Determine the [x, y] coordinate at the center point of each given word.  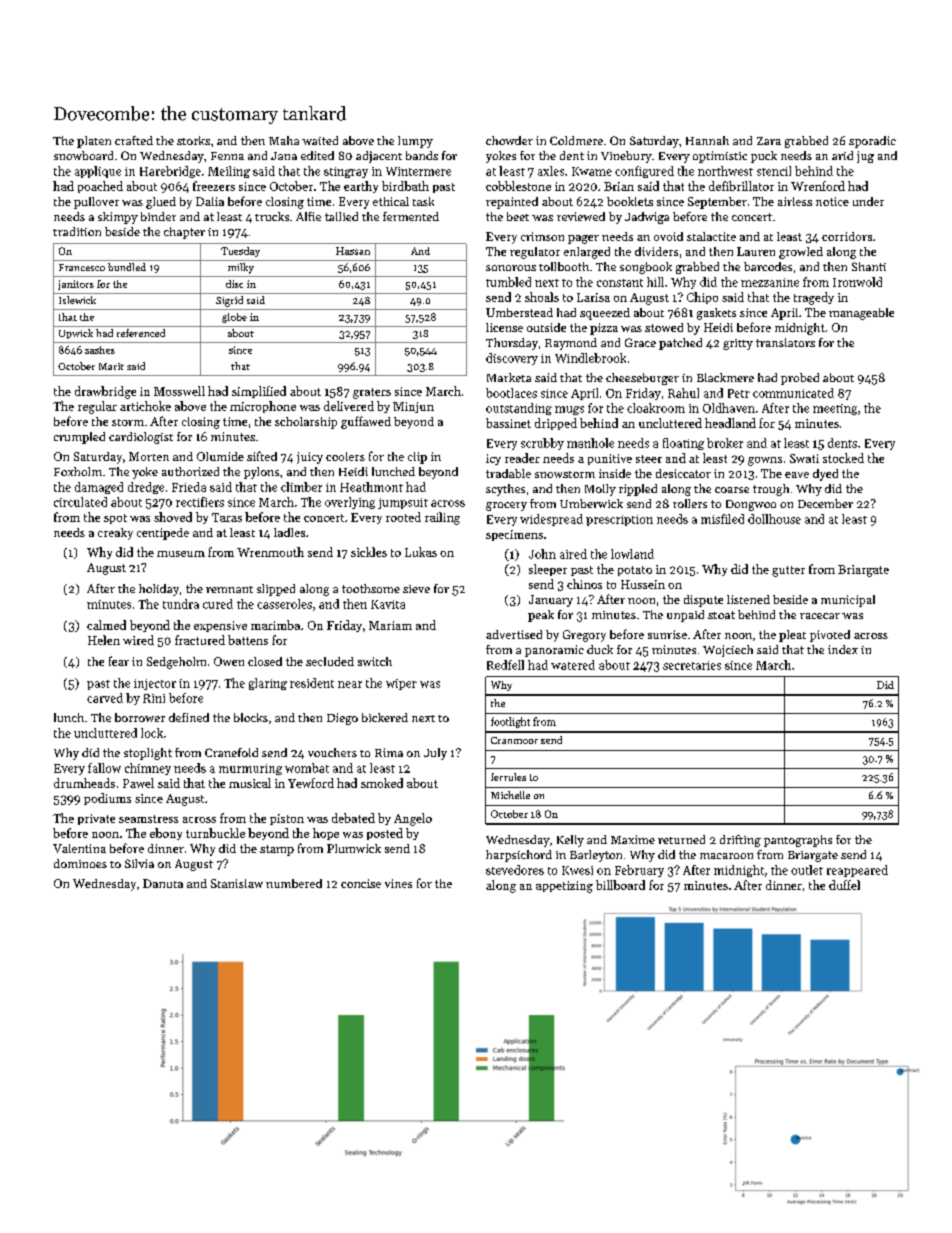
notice [832, 201]
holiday [159, 590]
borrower [140, 717]
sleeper [548, 570]
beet [518, 216]
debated [353, 818]
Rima [389, 752]
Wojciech [728, 651]
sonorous [511, 268]
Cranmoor [514, 740]
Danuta [163, 883]
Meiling [229, 172]
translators [785, 342]
